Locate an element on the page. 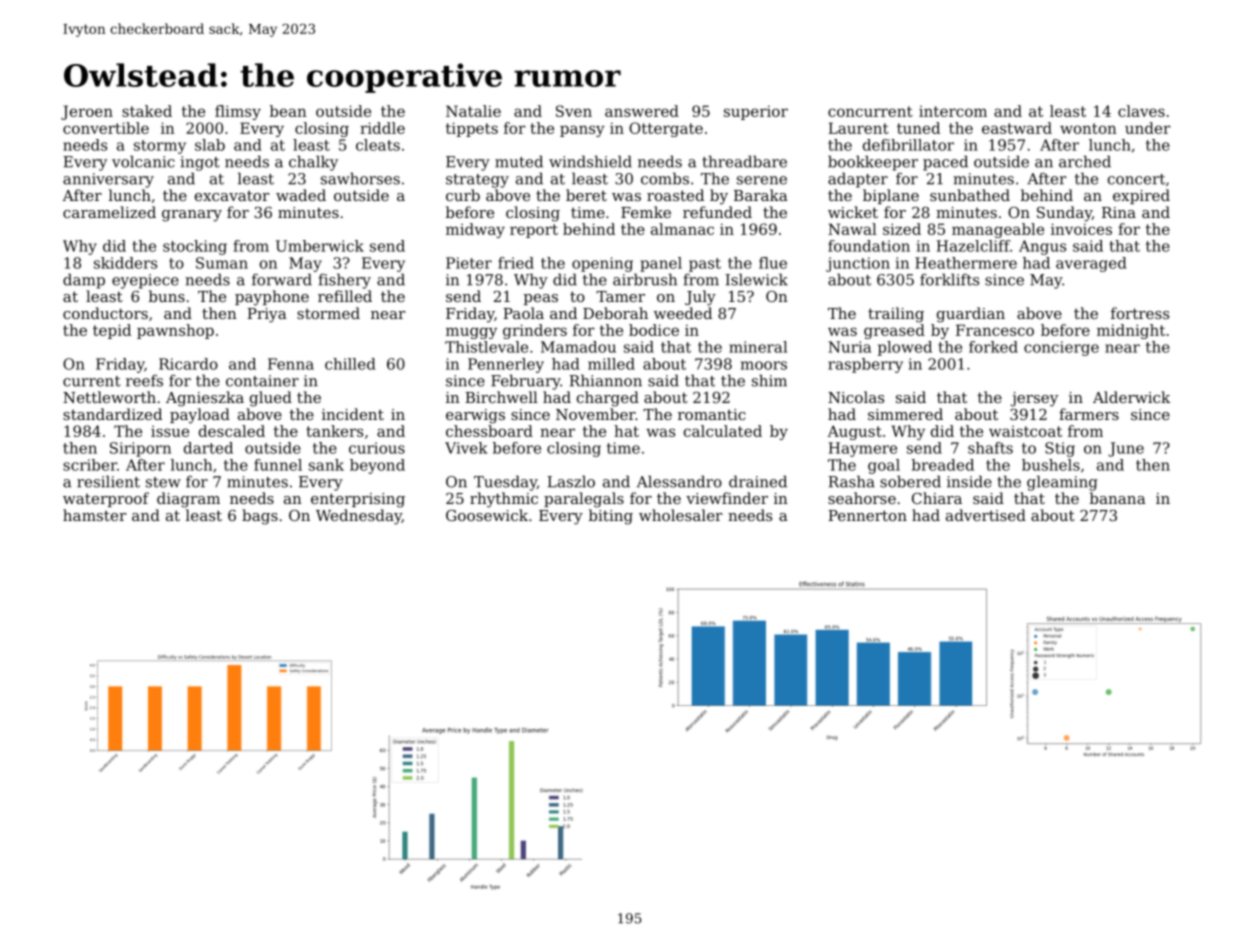  invoices is located at coordinates (1081, 229).
